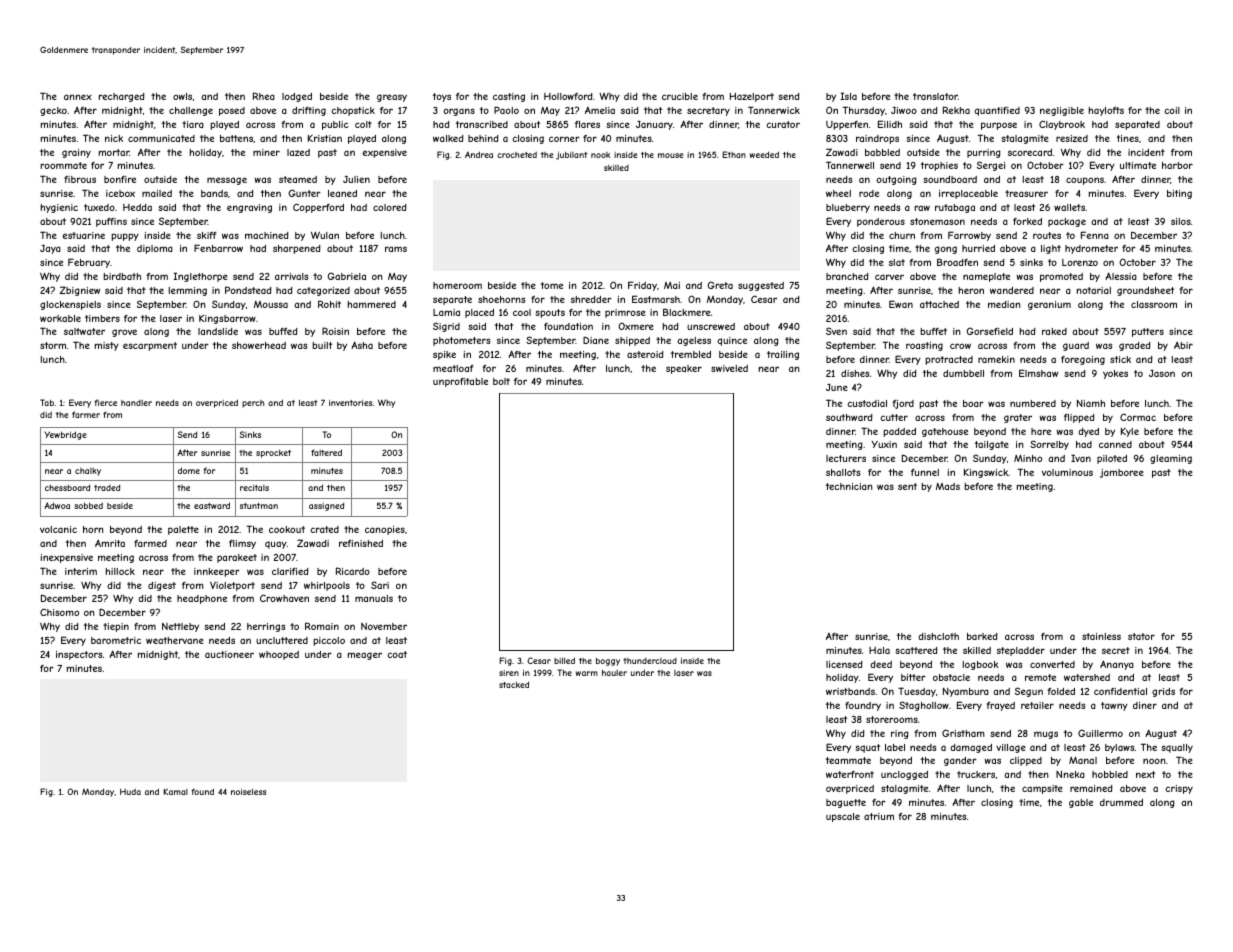  Describe the element at coordinates (514, 684) in the screenshot. I see `stacked` at that location.
